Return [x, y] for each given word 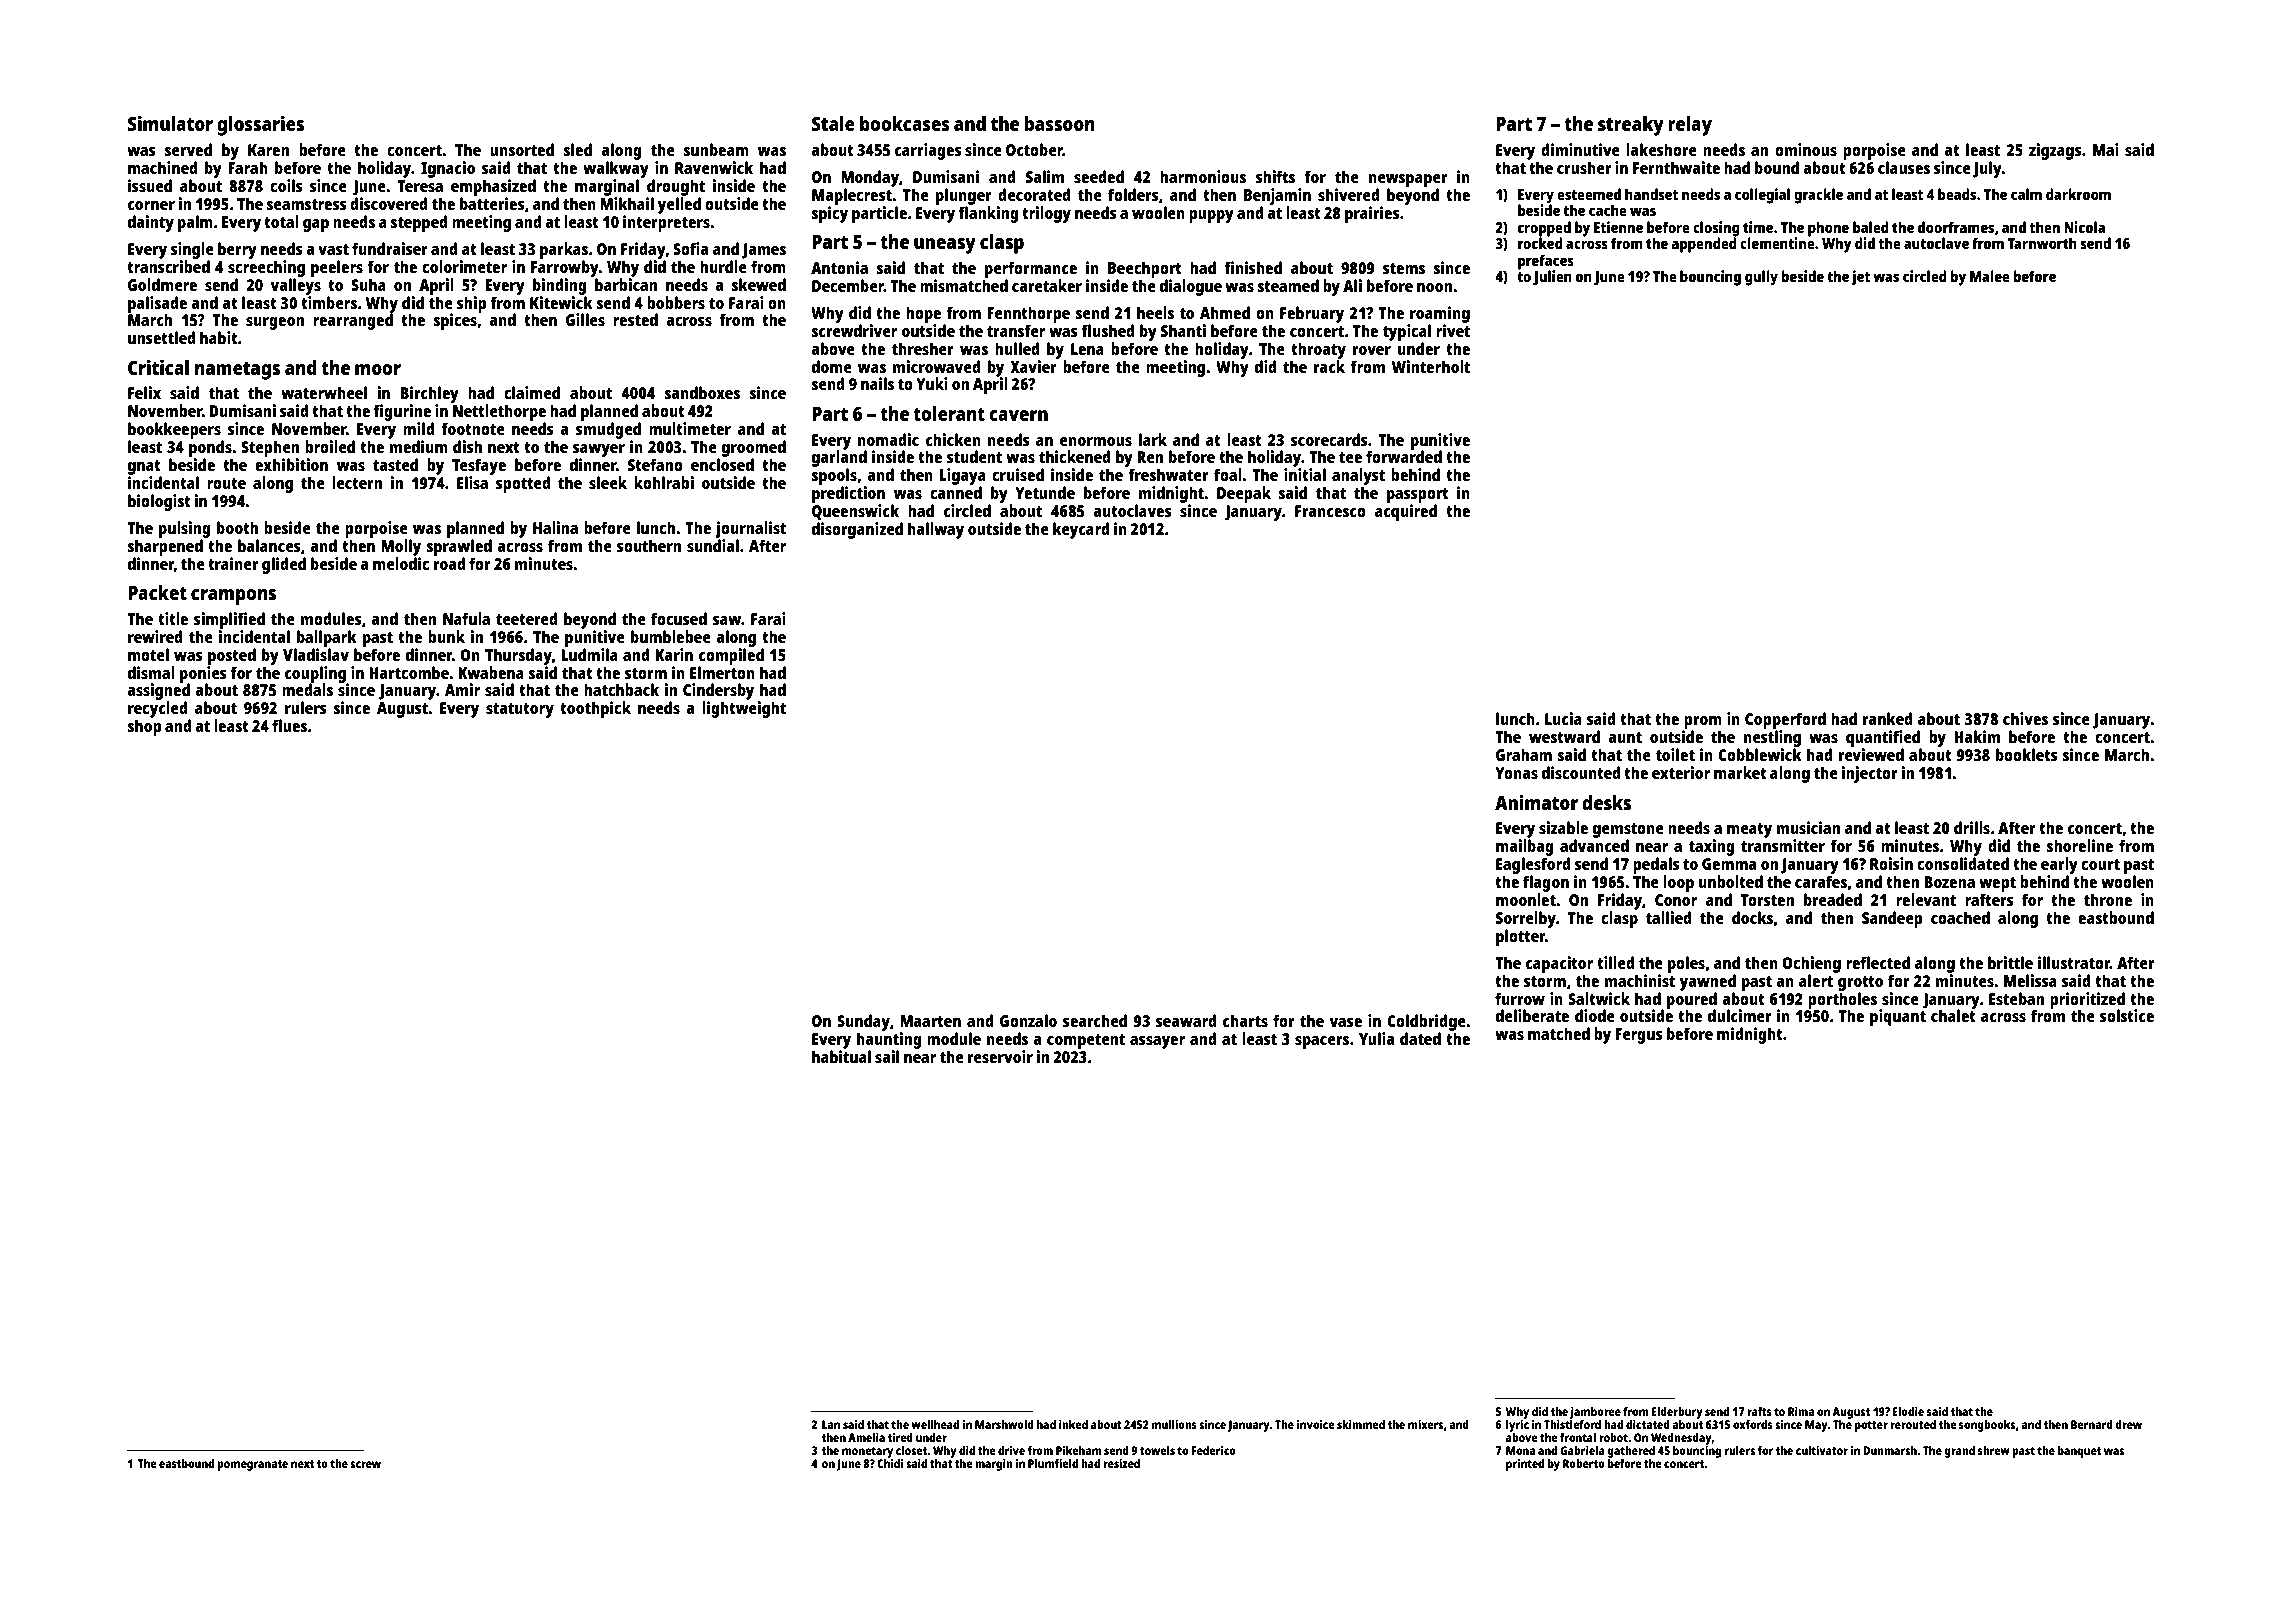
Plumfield [1053, 1463]
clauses [1904, 167]
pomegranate [252, 1465]
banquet [2079, 1452]
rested [635, 319]
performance [1031, 269]
